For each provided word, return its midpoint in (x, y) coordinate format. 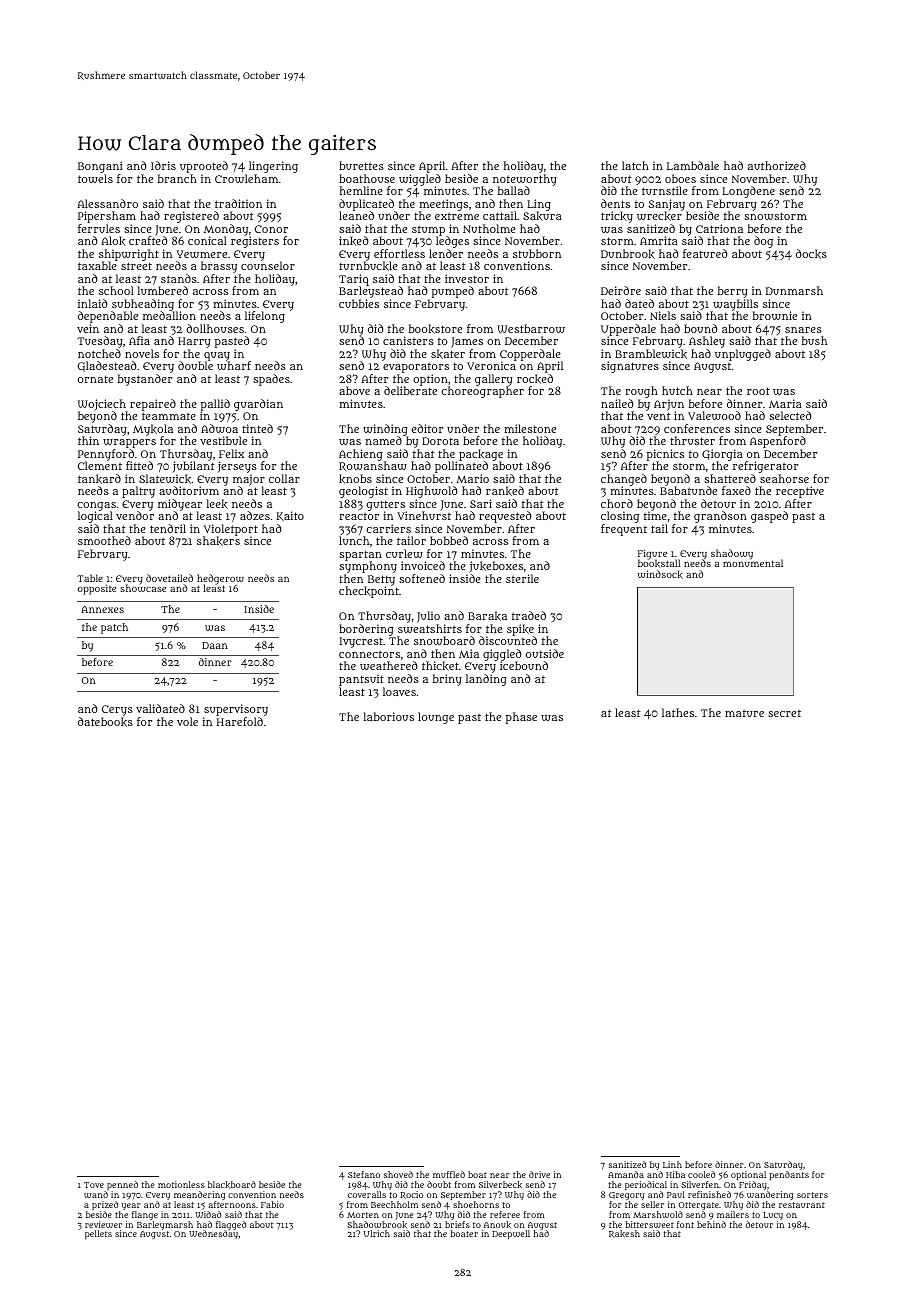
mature (744, 713)
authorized (777, 165)
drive (539, 1174)
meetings (443, 205)
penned (122, 1185)
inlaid (92, 303)
